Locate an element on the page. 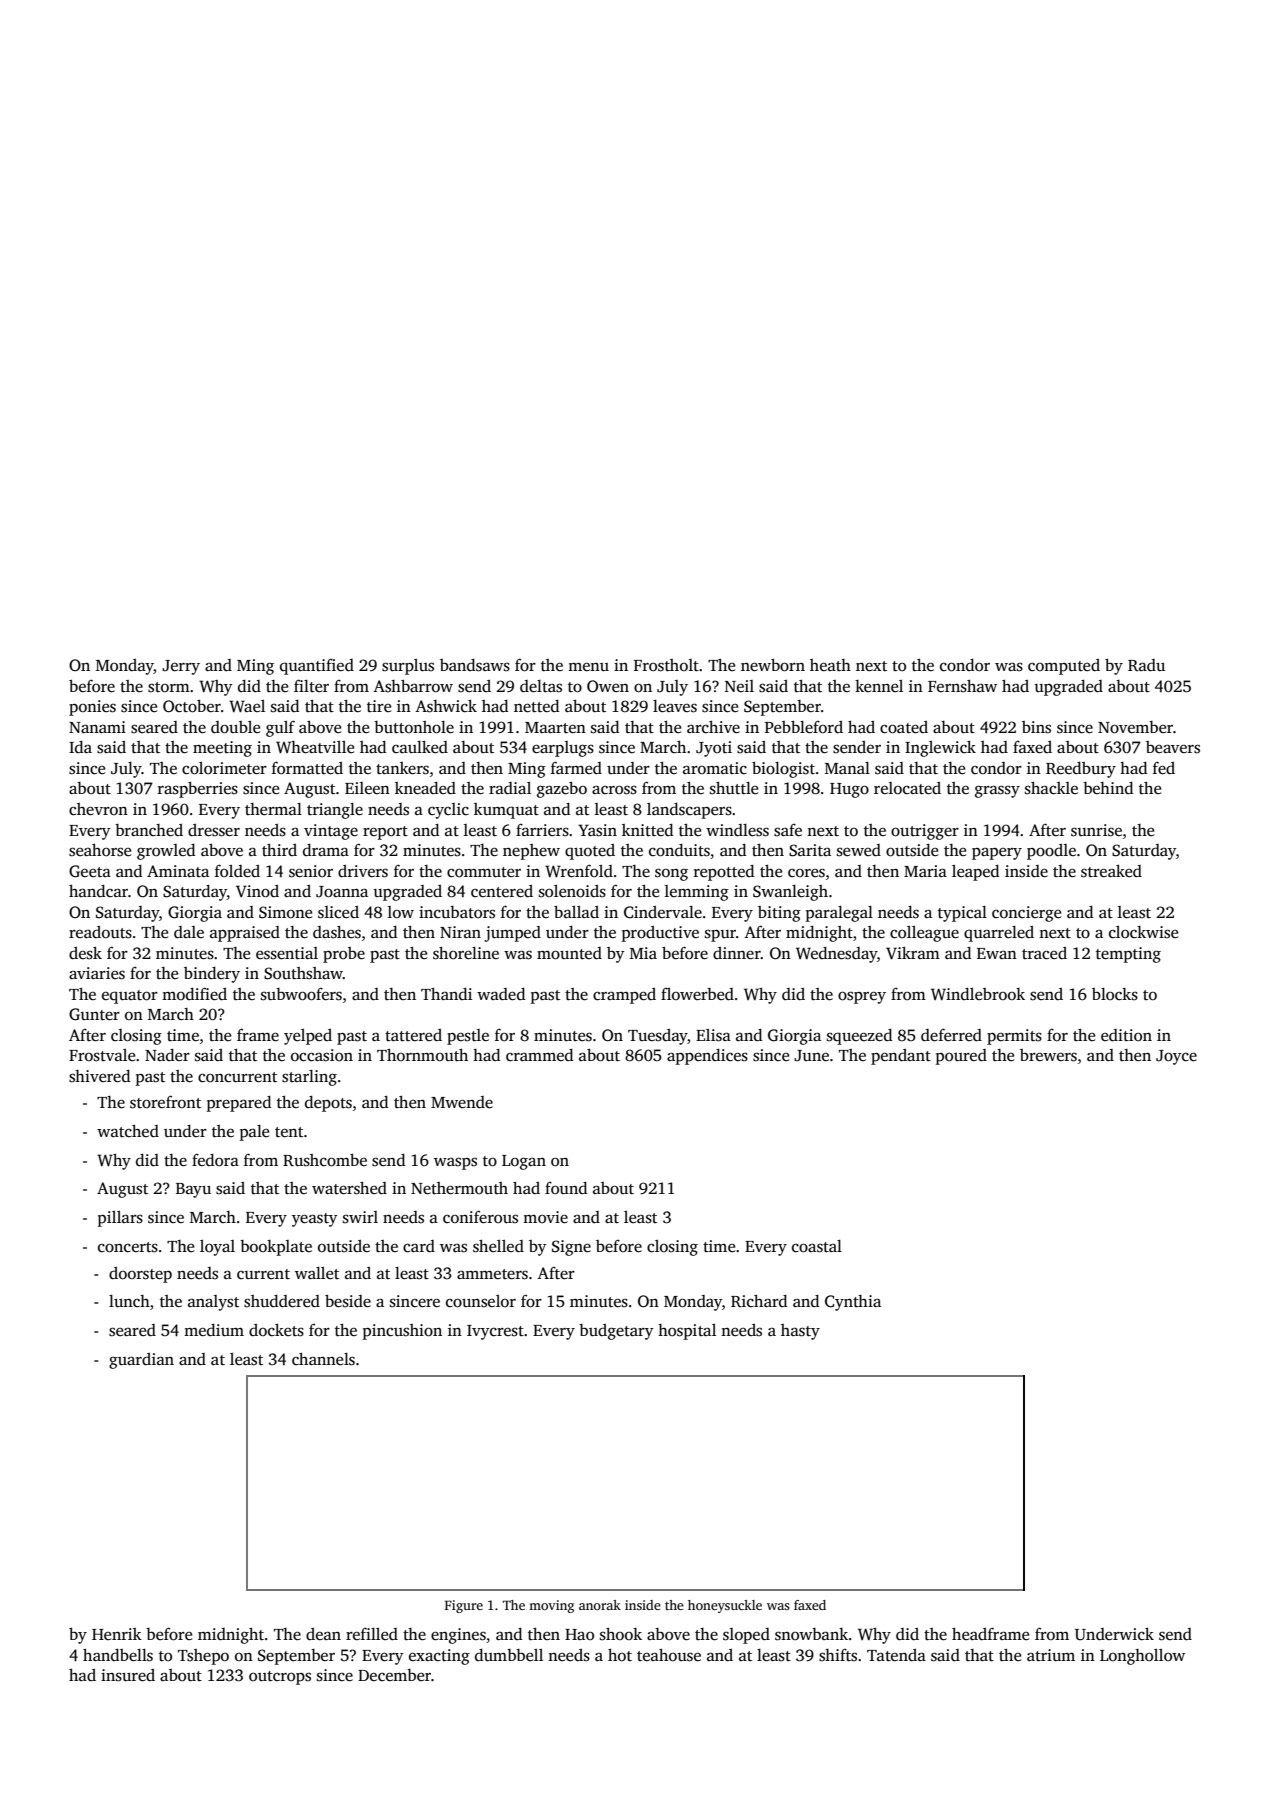 The width and height of the document is (1271, 1797). traced is located at coordinates (1044, 953).
